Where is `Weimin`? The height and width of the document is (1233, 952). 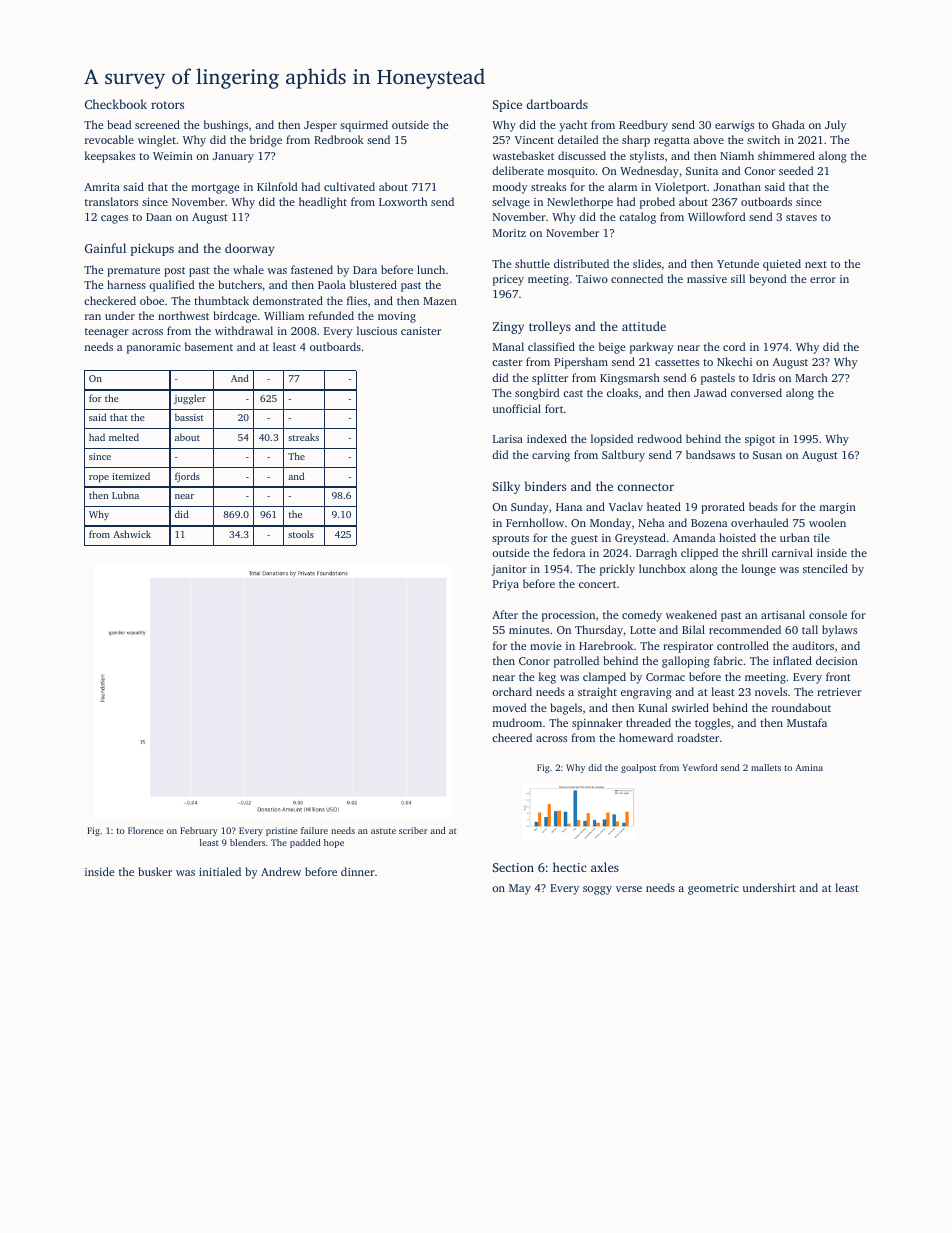
Weimin is located at coordinates (173, 156).
